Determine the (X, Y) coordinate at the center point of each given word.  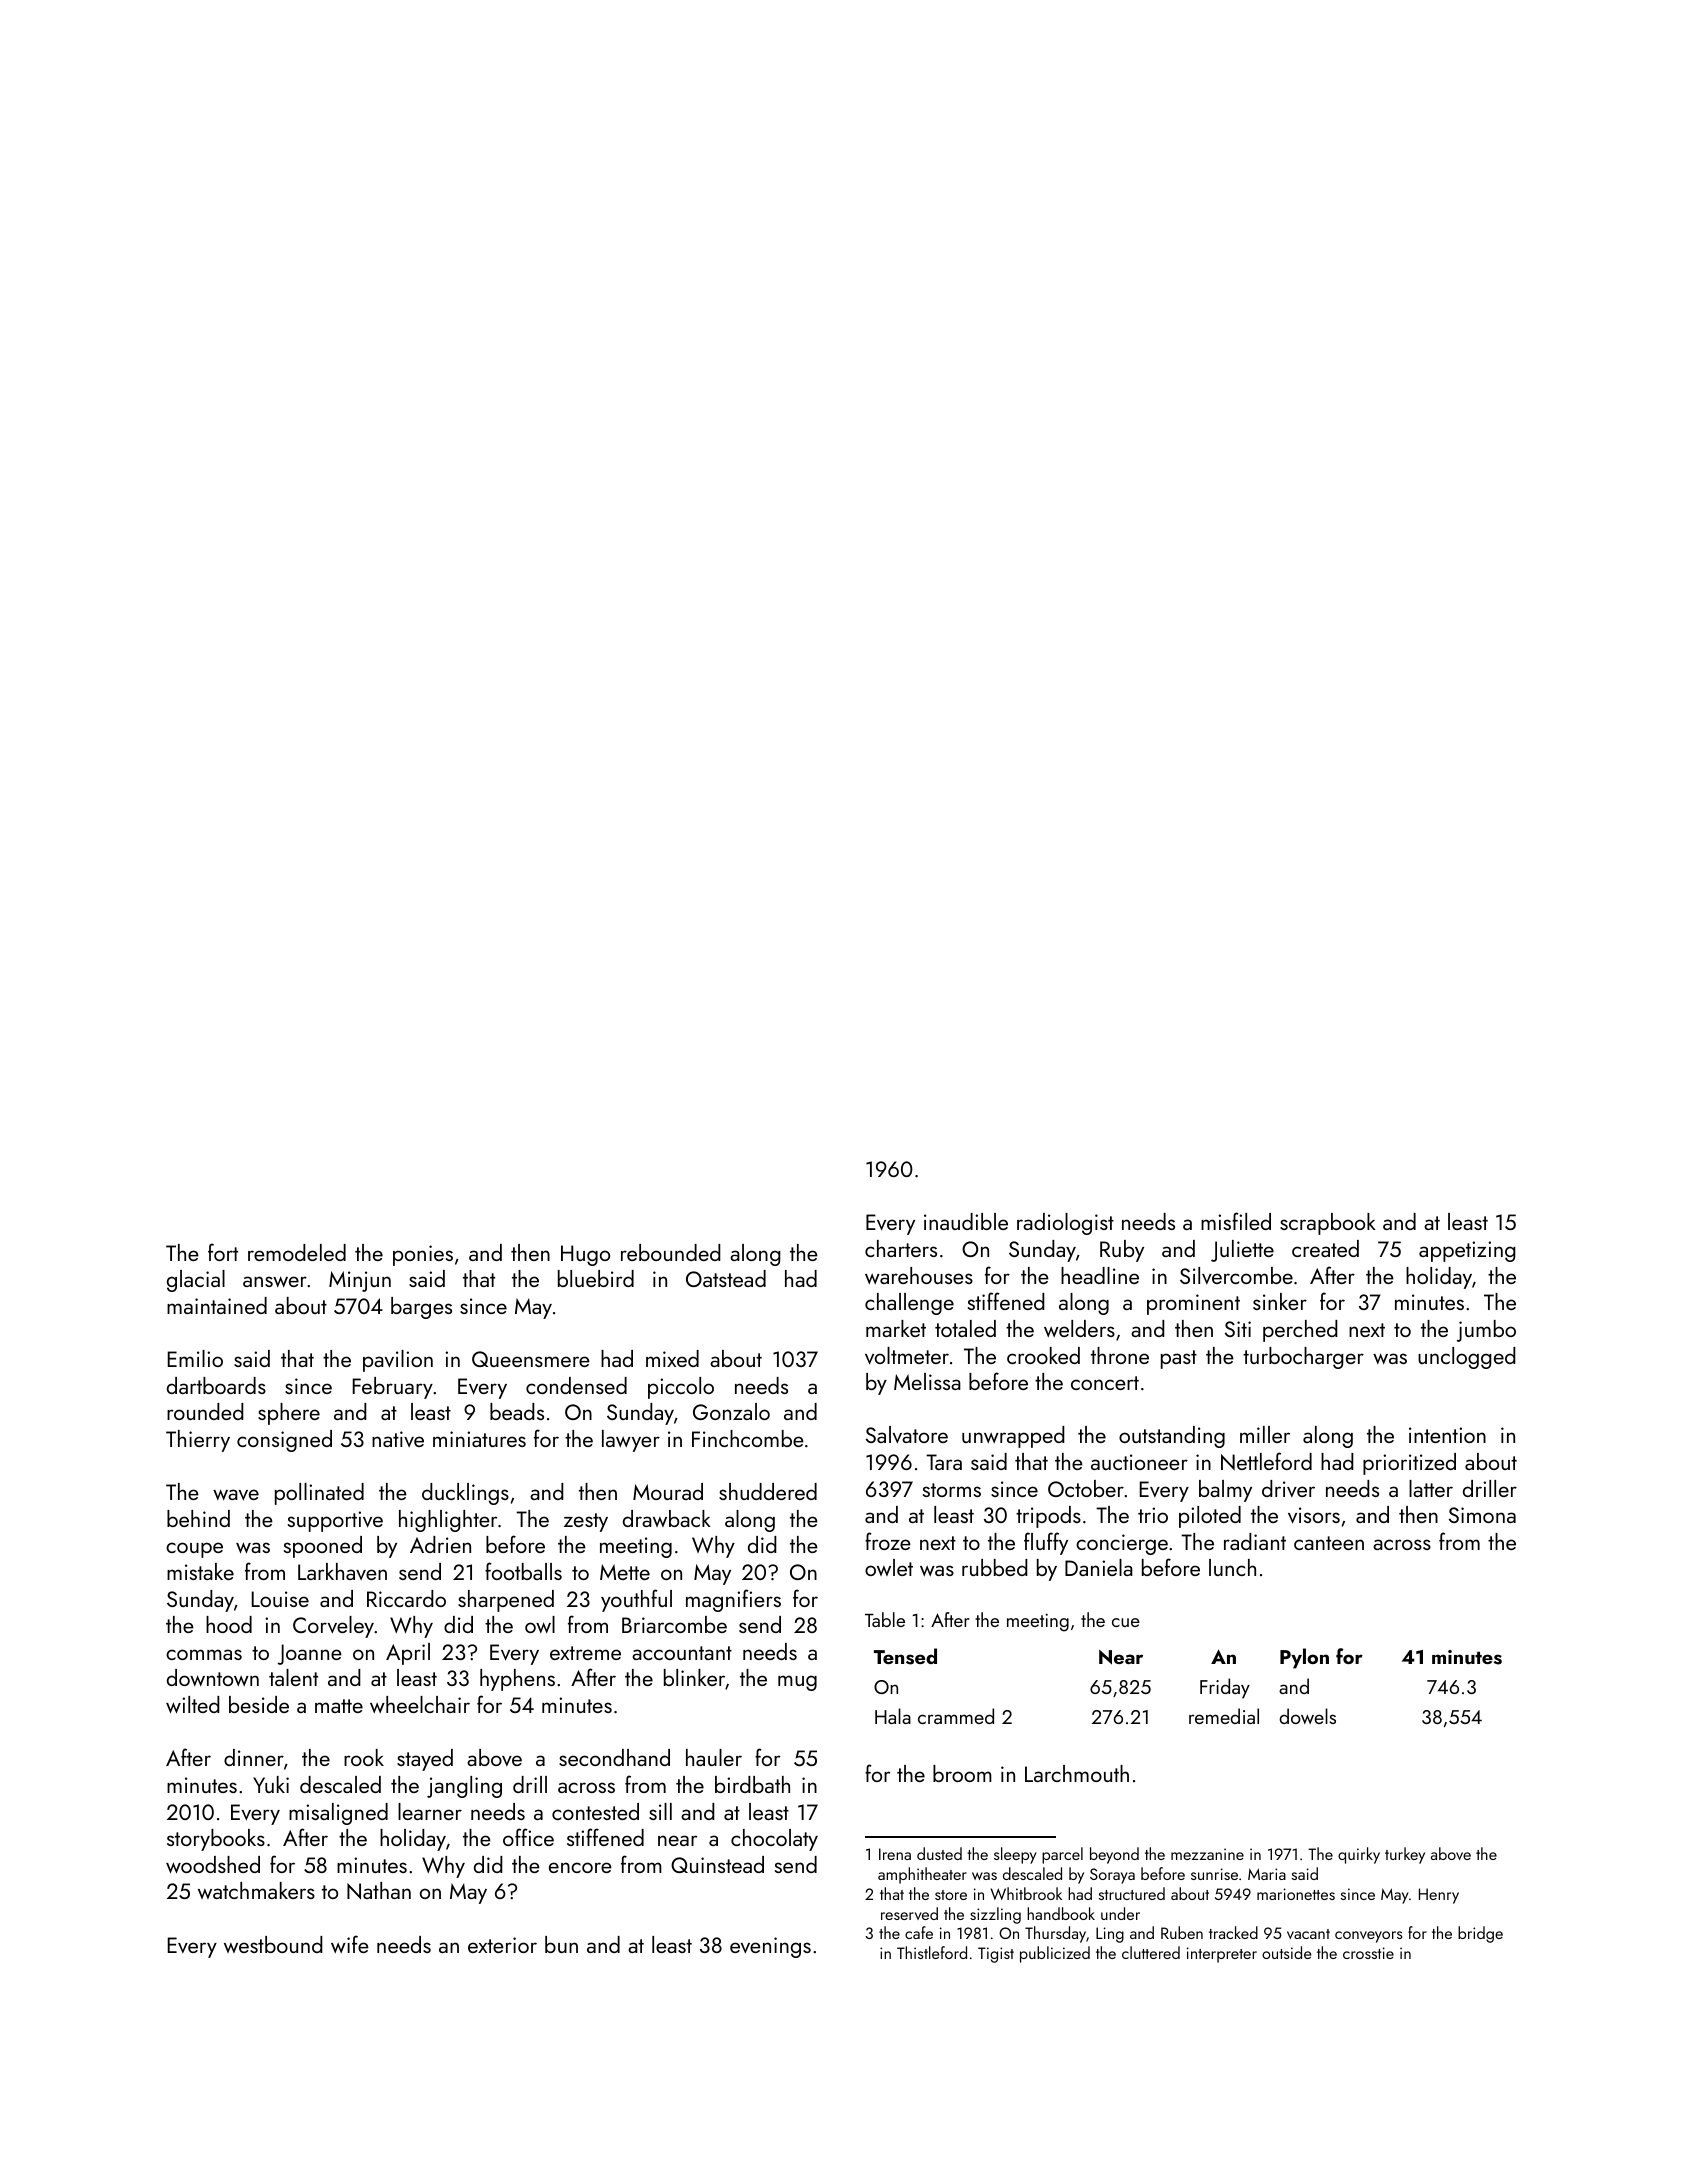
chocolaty (774, 1840)
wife (350, 1944)
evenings (770, 1947)
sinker (1280, 1301)
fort (223, 1252)
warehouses (919, 1275)
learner (430, 1811)
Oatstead (726, 1278)
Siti (1238, 1329)
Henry (1439, 1896)
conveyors (1369, 1937)
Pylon (1304, 1658)
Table (885, 1619)
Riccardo (406, 1598)
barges (421, 1308)
